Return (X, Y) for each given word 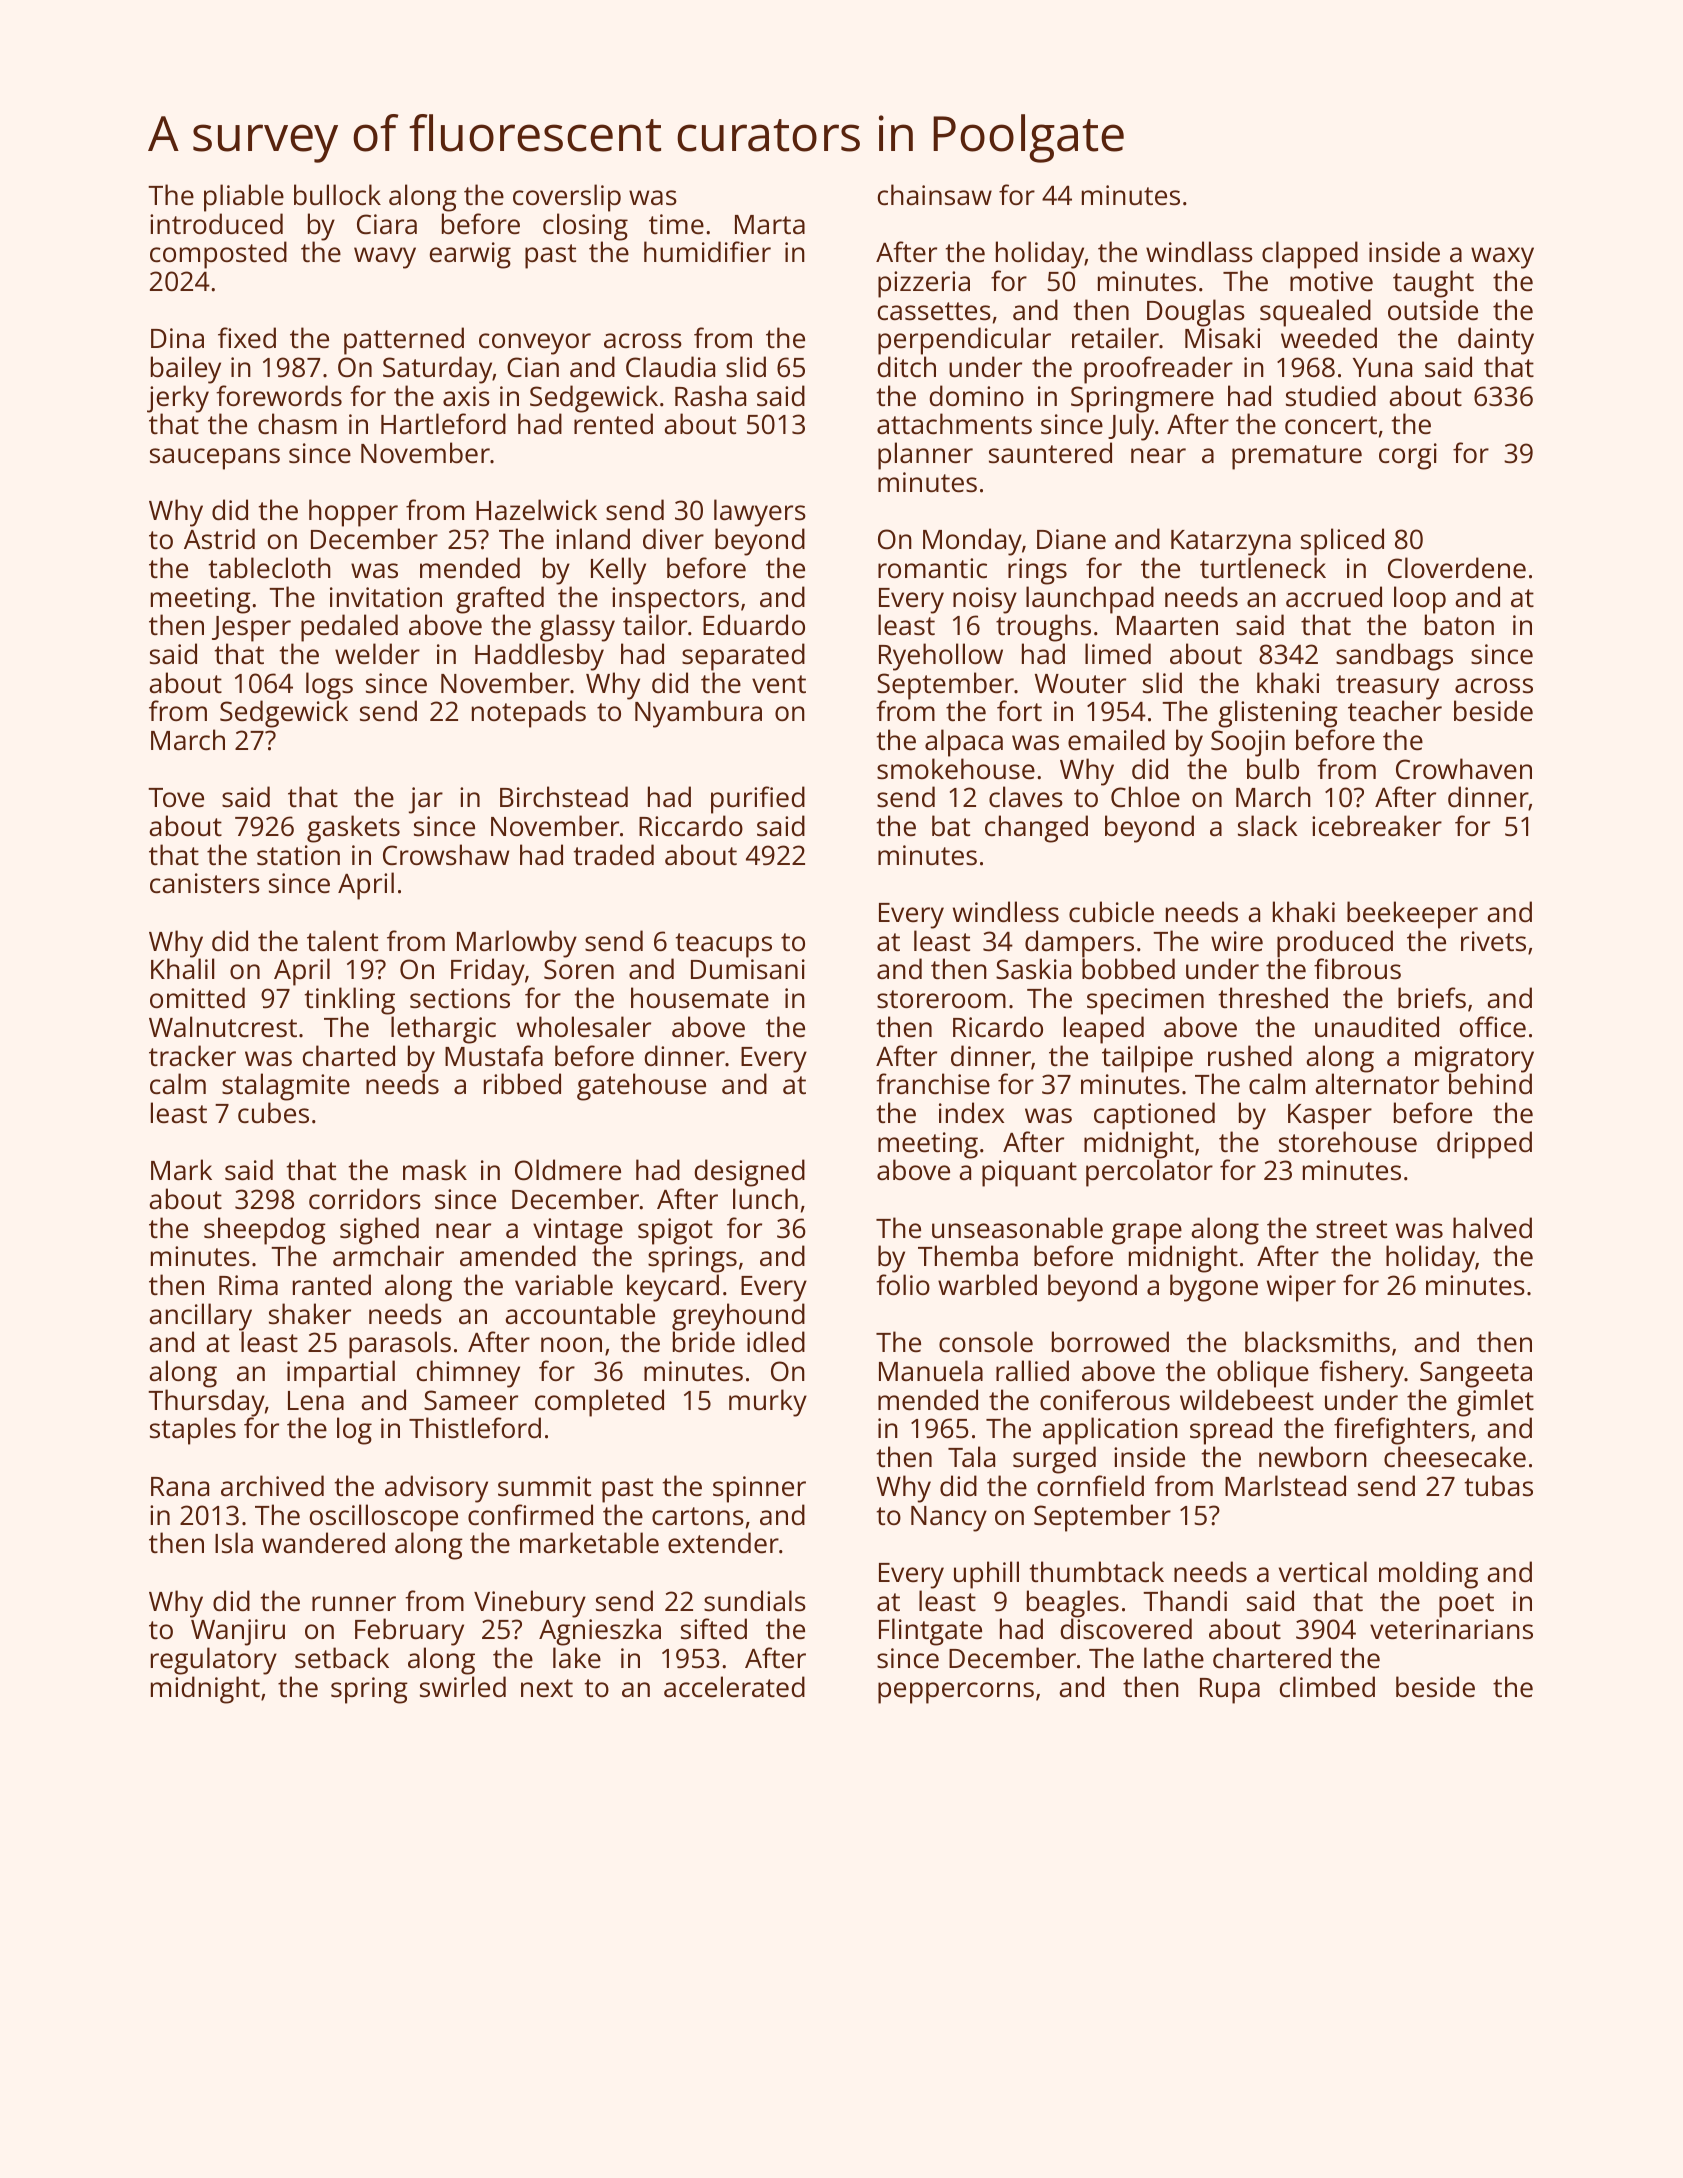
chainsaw (935, 195)
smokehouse (956, 769)
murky (768, 1403)
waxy (1502, 258)
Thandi (1185, 1600)
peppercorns (956, 1693)
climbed (1327, 1687)
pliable (244, 198)
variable (564, 1285)
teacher (1395, 711)
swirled (463, 1687)
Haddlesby (539, 657)
